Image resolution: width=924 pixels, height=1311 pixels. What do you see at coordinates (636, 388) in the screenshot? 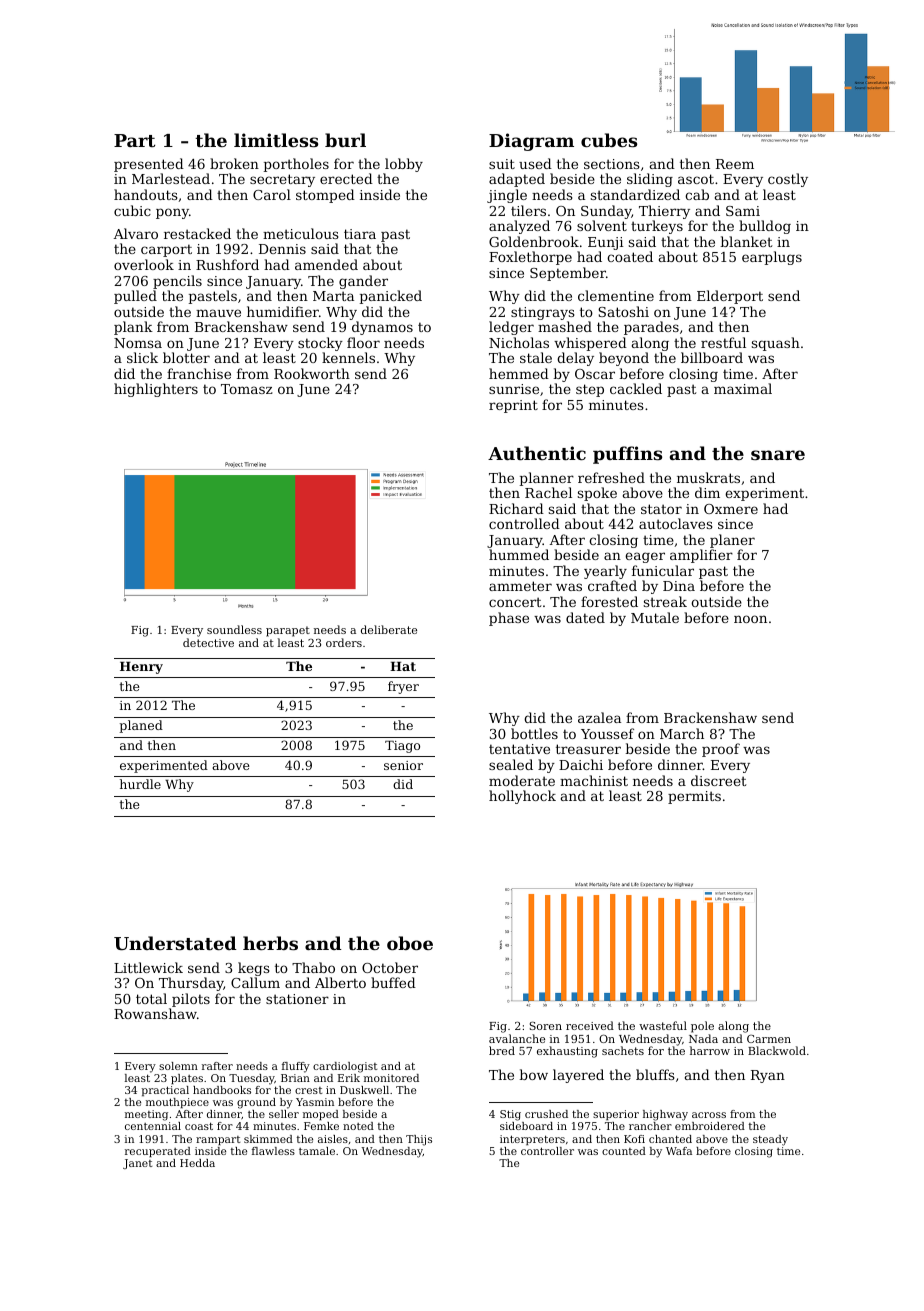
I see `cackled` at bounding box center [636, 388].
